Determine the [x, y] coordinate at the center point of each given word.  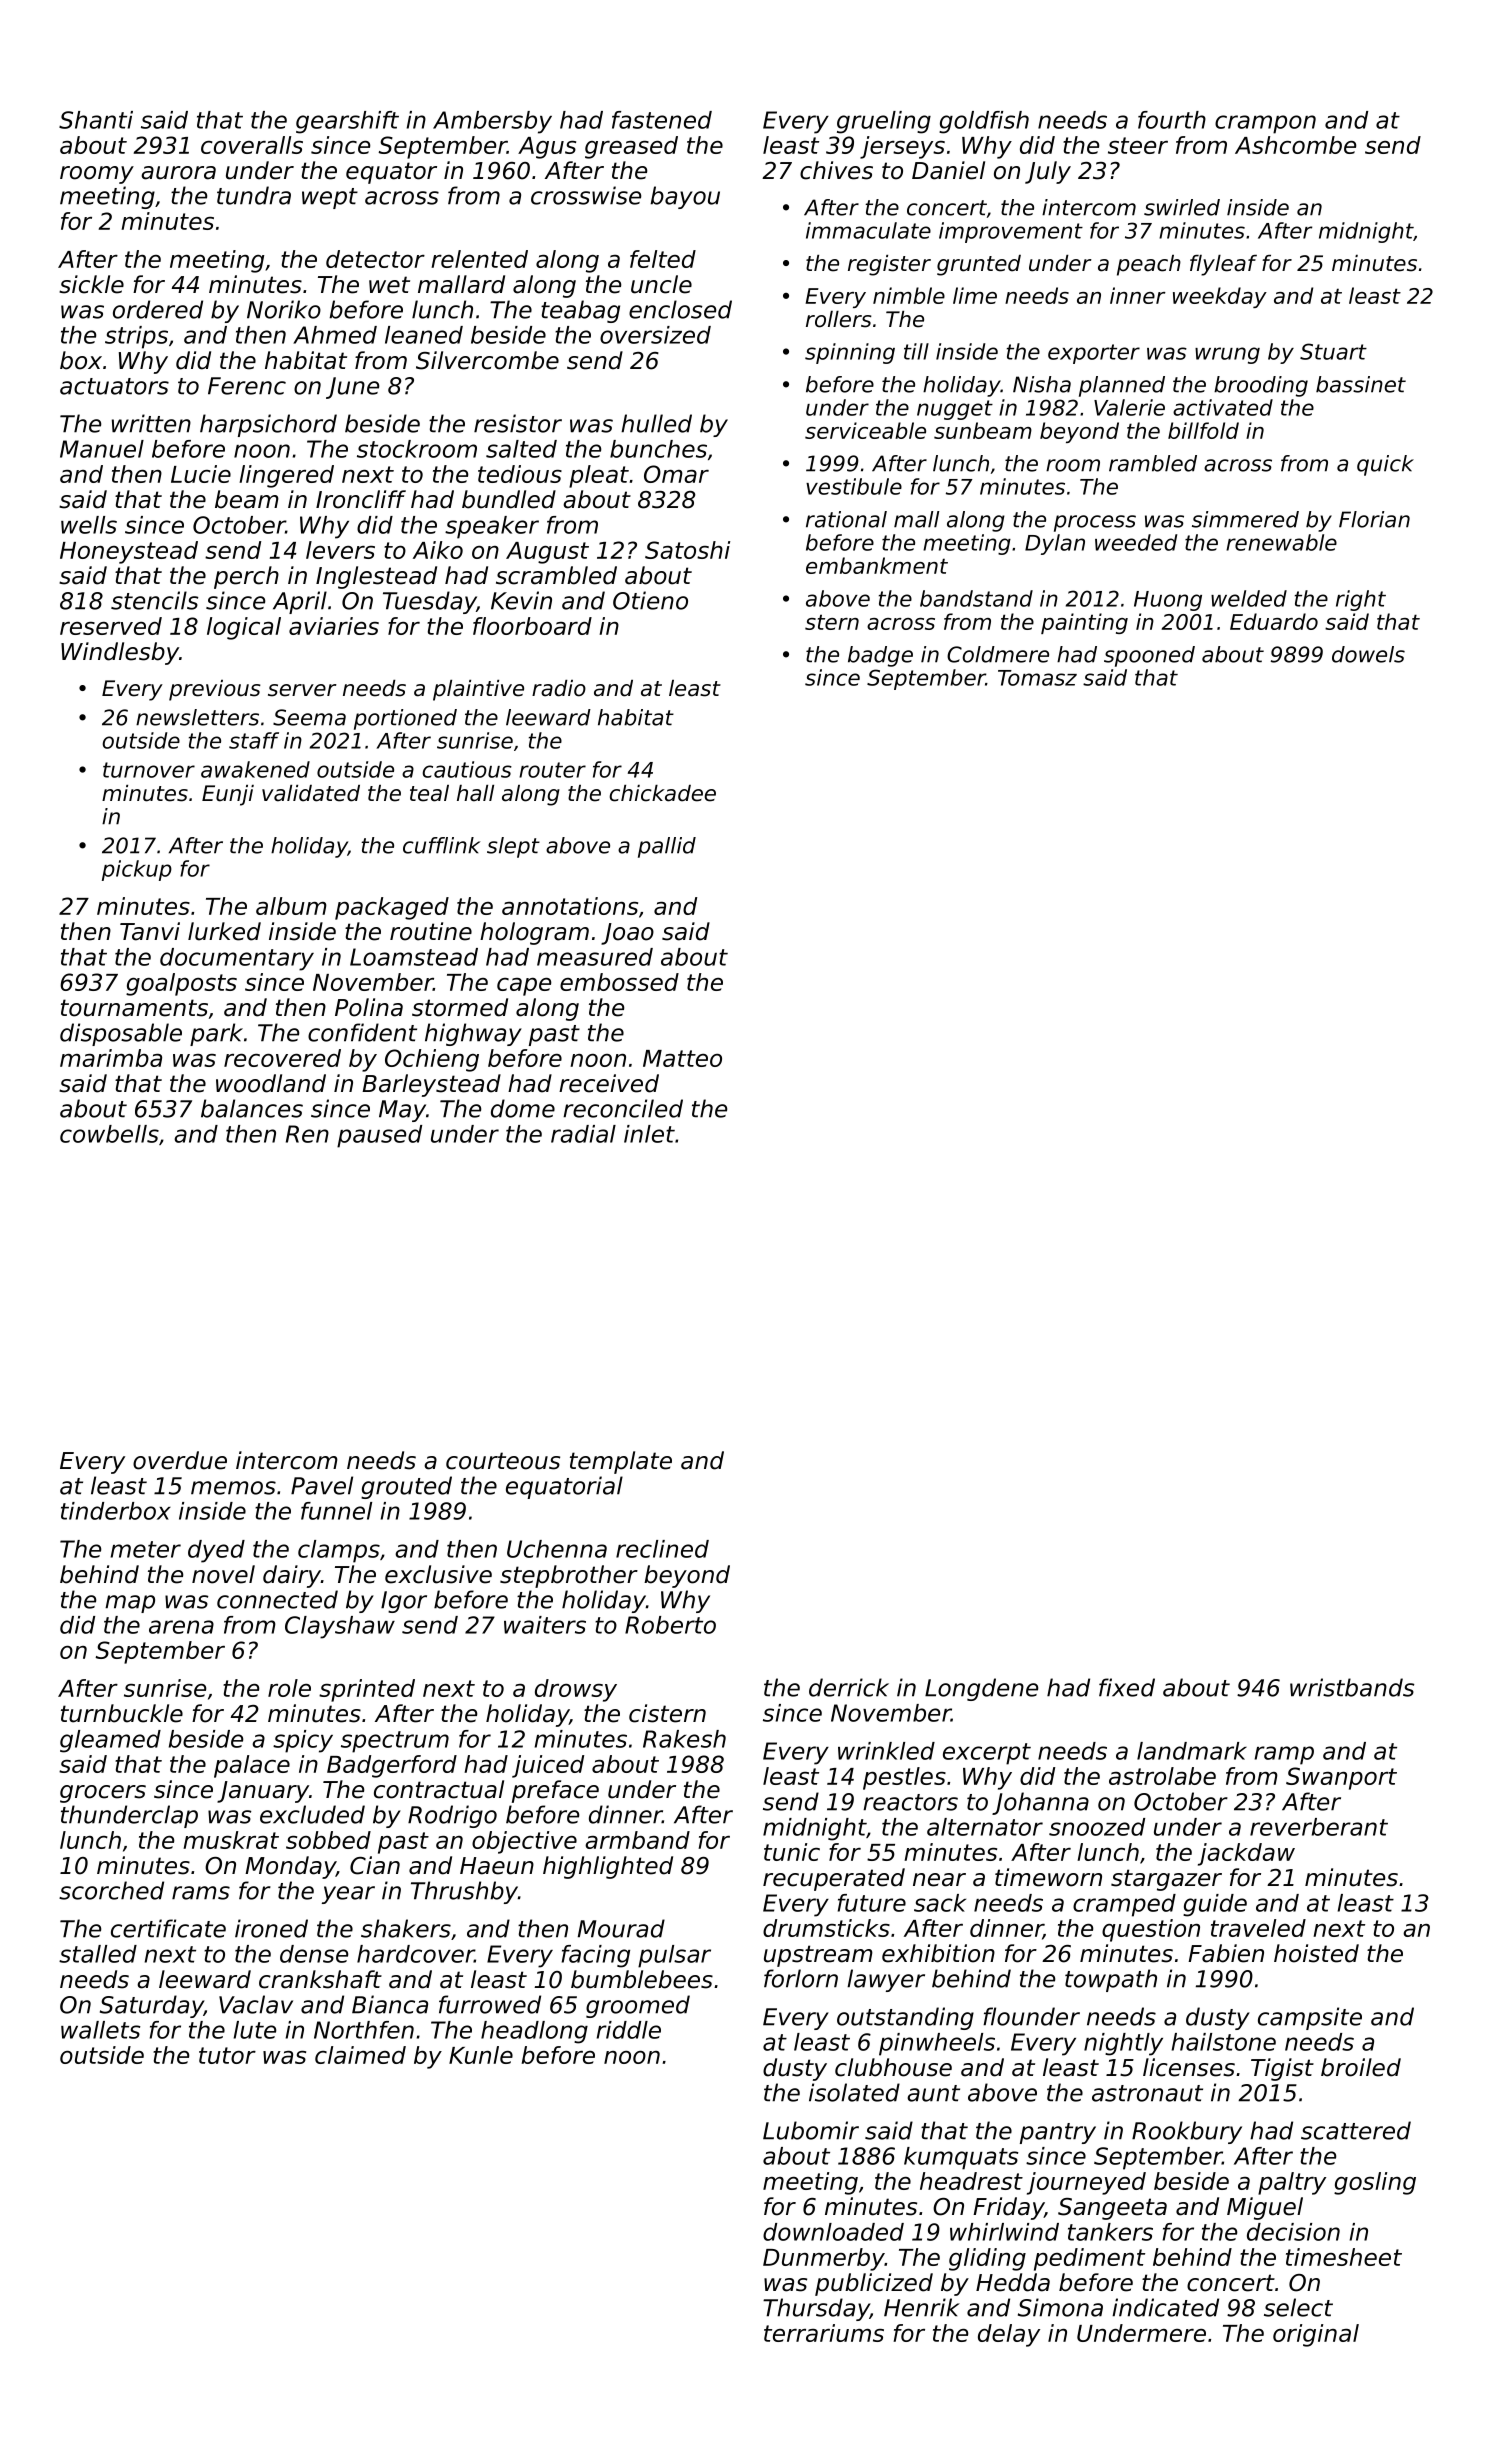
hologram [534, 933]
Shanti [96, 120]
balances [252, 1108]
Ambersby [492, 122]
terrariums [824, 2333]
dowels [1368, 654]
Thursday [816, 2309]
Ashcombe [1295, 145]
